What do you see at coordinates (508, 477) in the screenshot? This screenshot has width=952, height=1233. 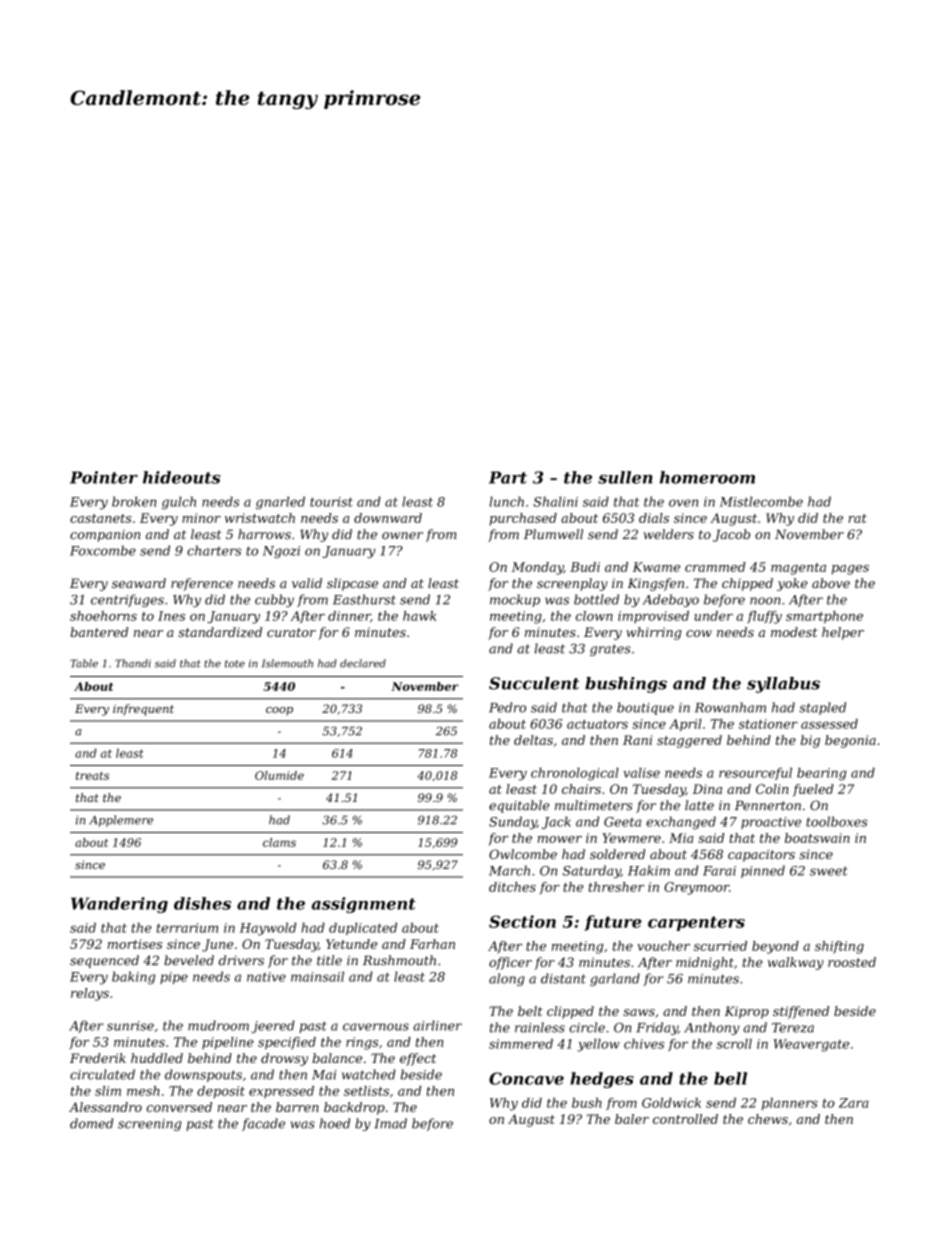 I see `Part` at bounding box center [508, 477].
